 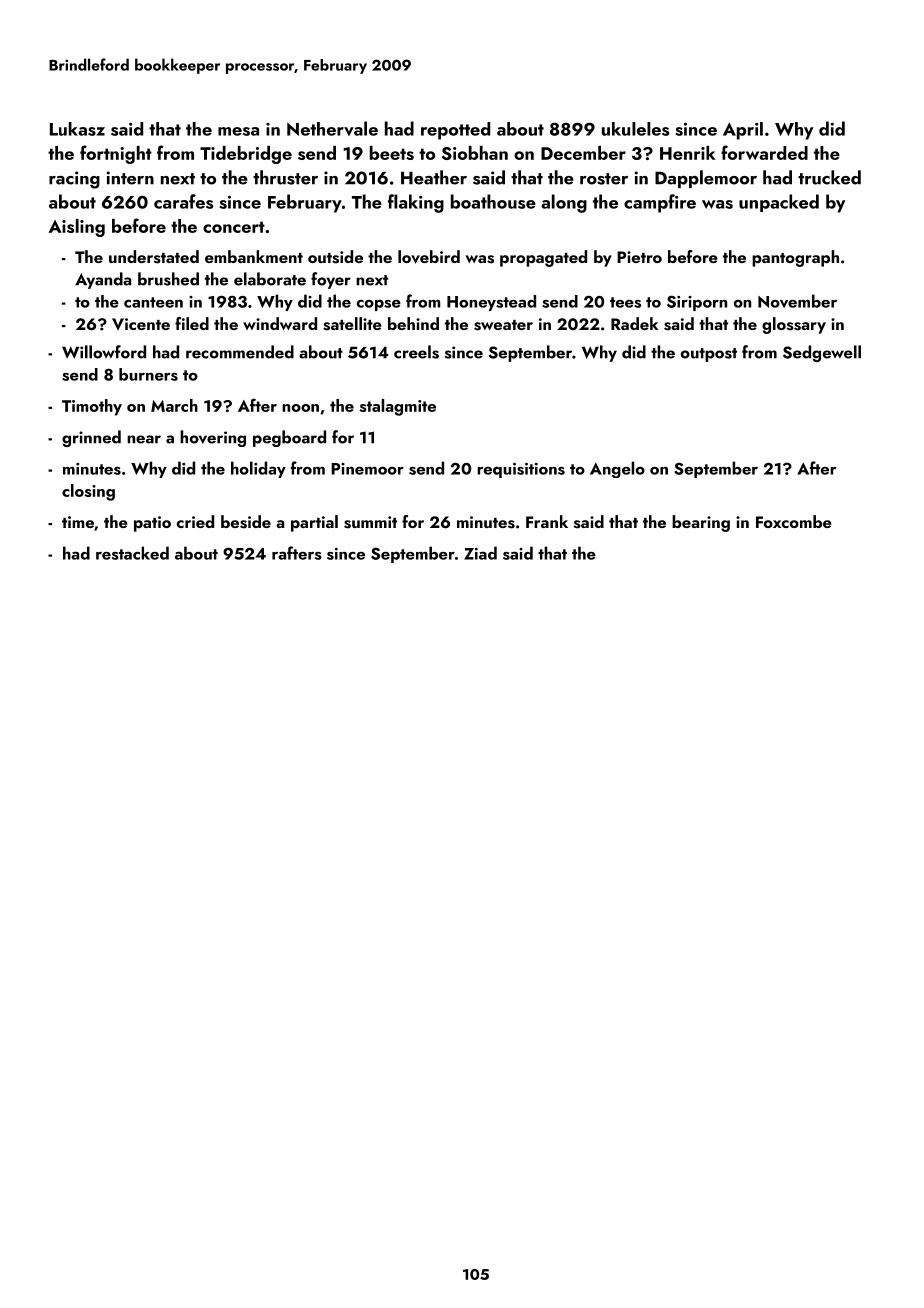 I want to click on restacked, so click(x=132, y=553).
